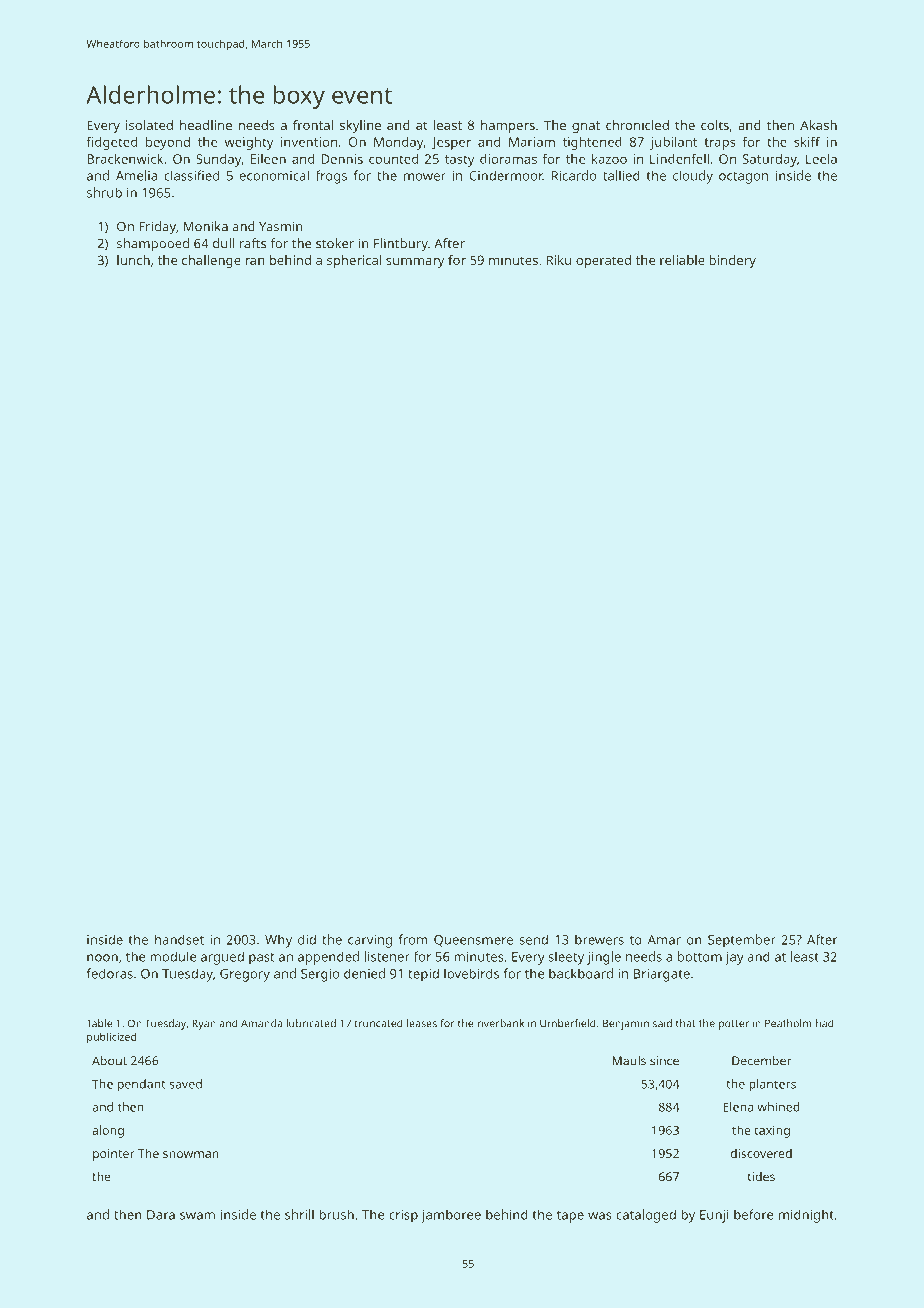 The width and height of the screenshot is (924, 1308). I want to click on Akash, so click(818, 125).
